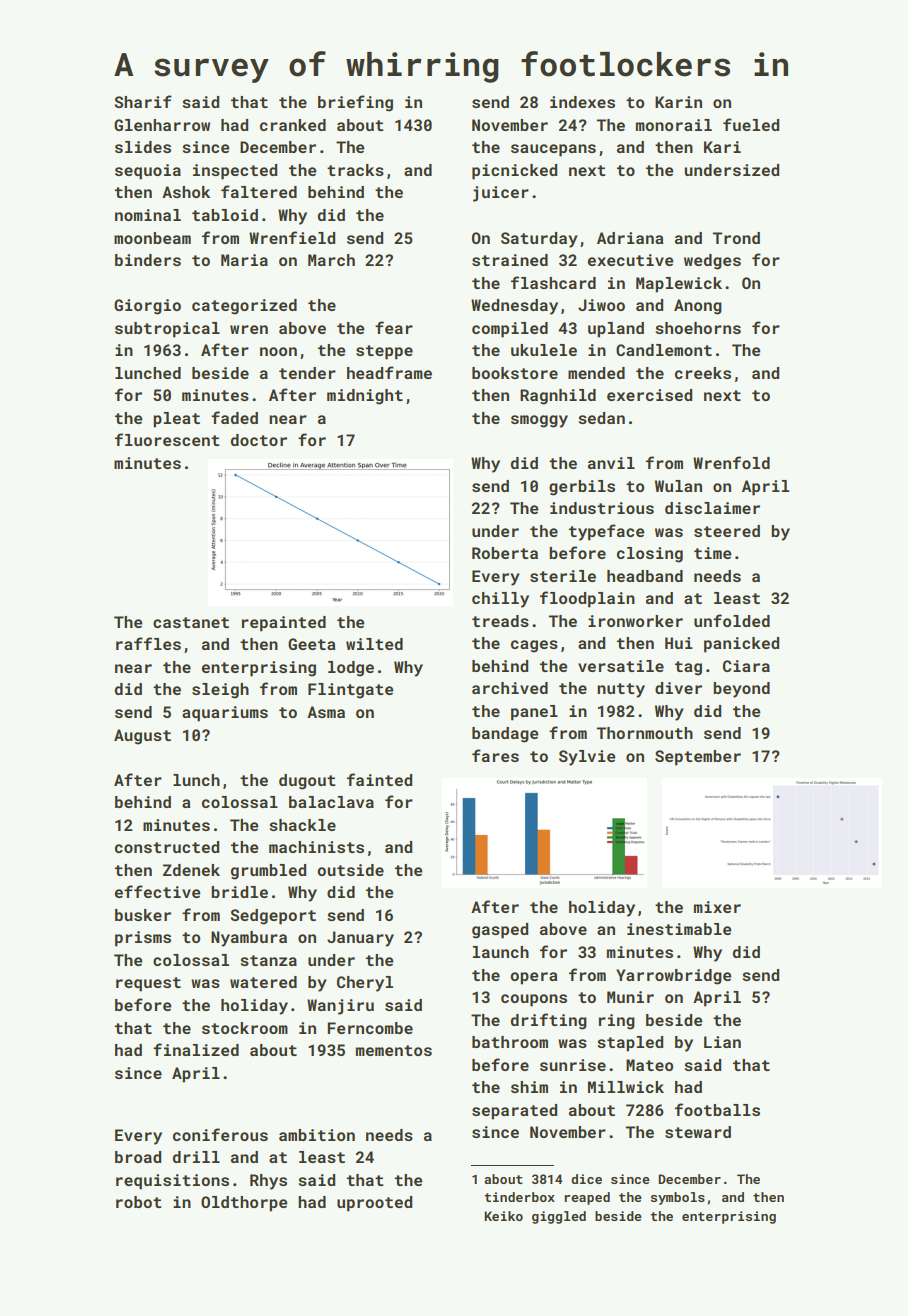 The image size is (908, 1316). I want to click on industrious, so click(602, 508).
